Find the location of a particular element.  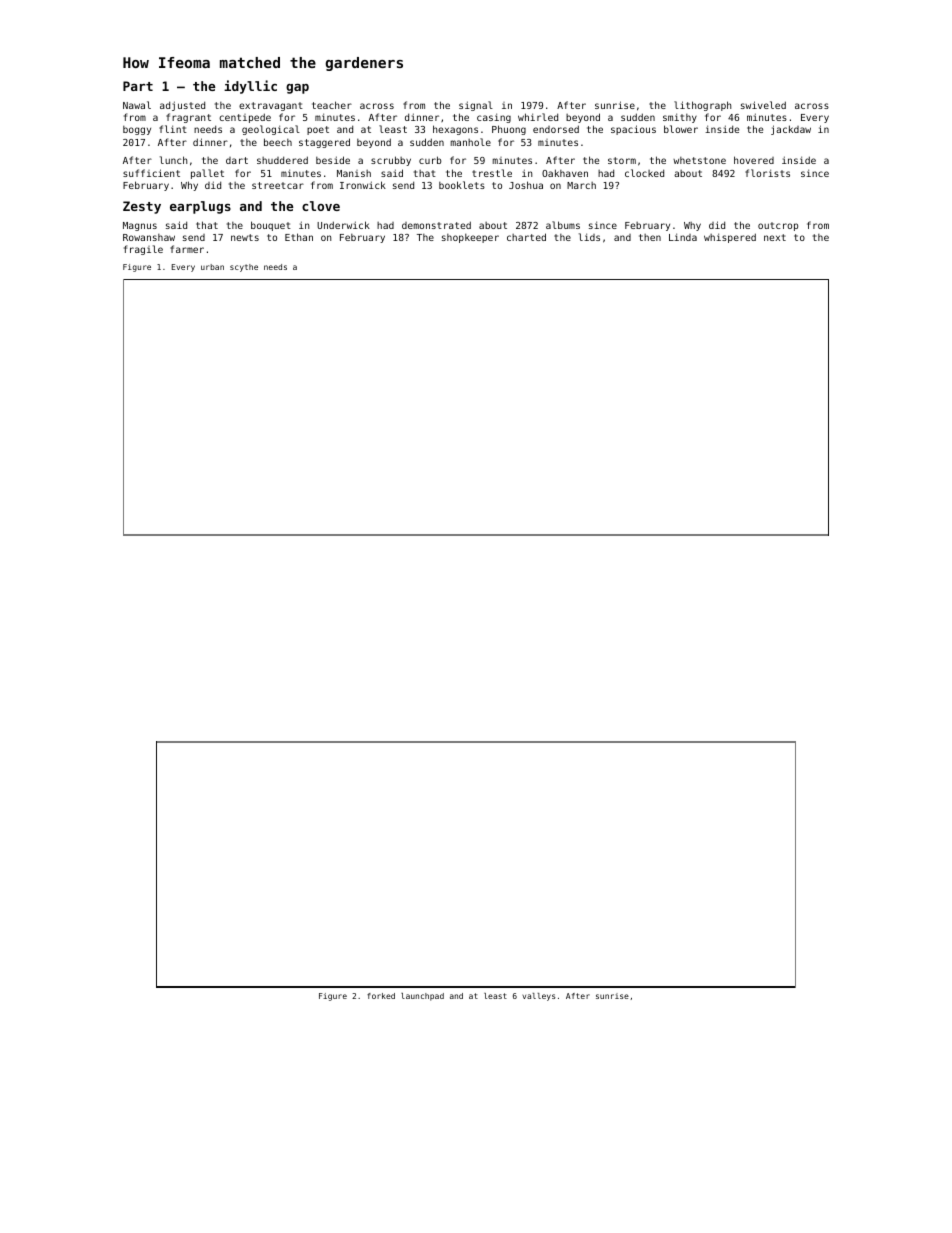

Linda is located at coordinates (683, 237).
